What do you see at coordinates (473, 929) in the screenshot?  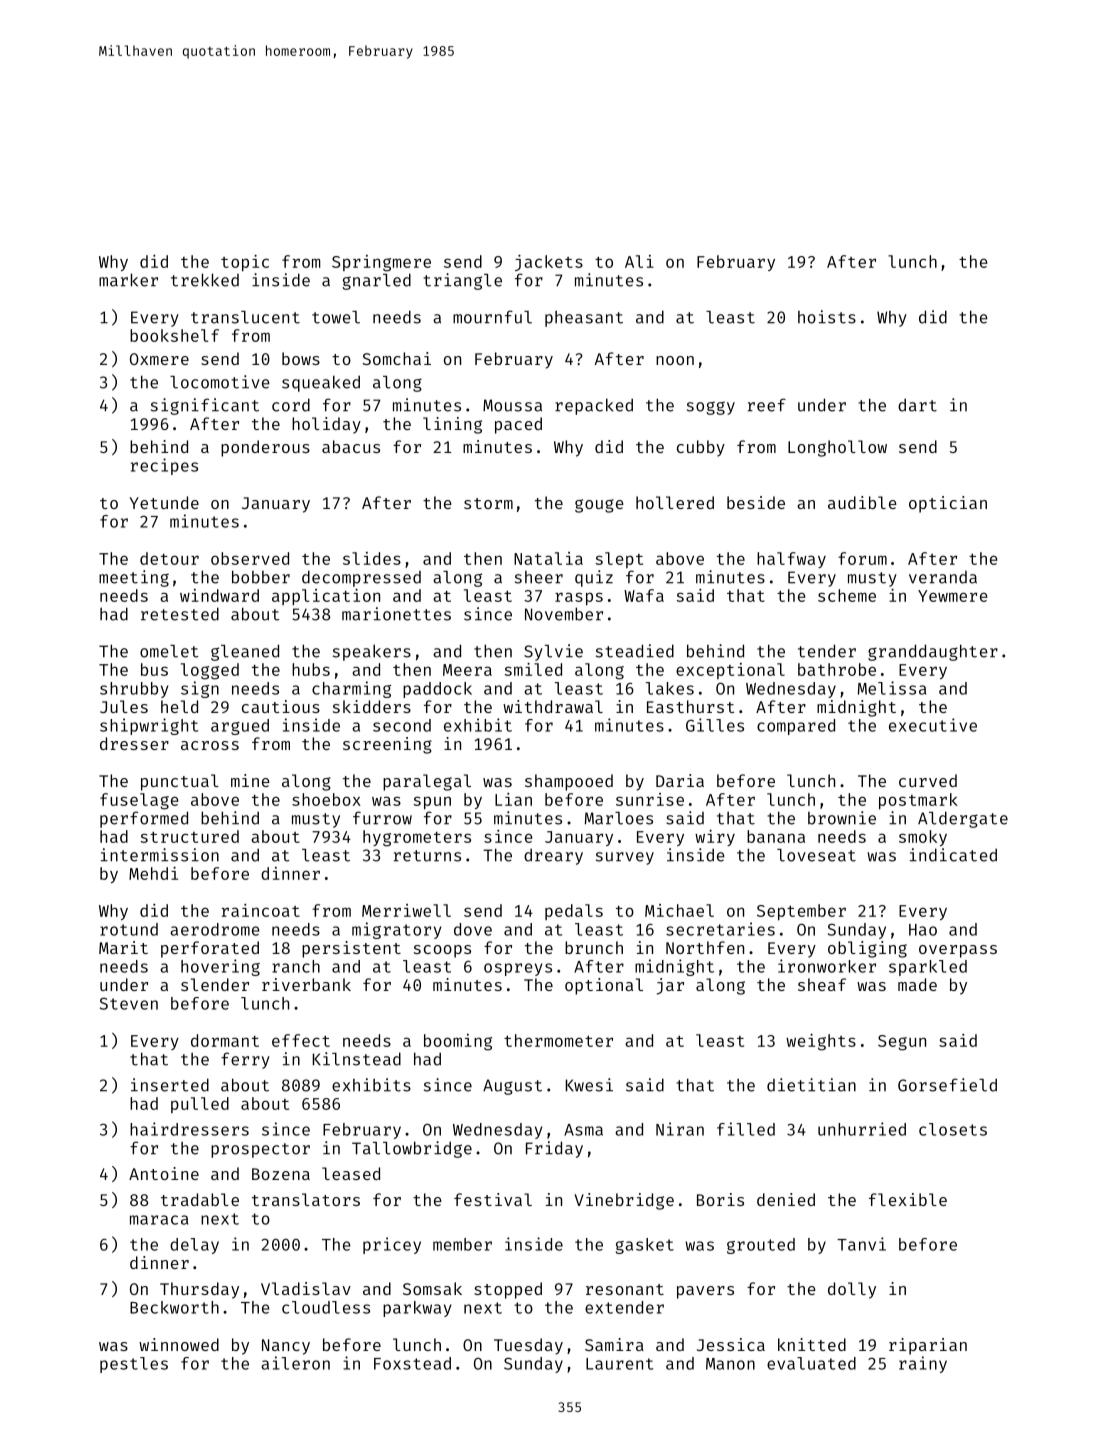 I see `dove` at bounding box center [473, 929].
